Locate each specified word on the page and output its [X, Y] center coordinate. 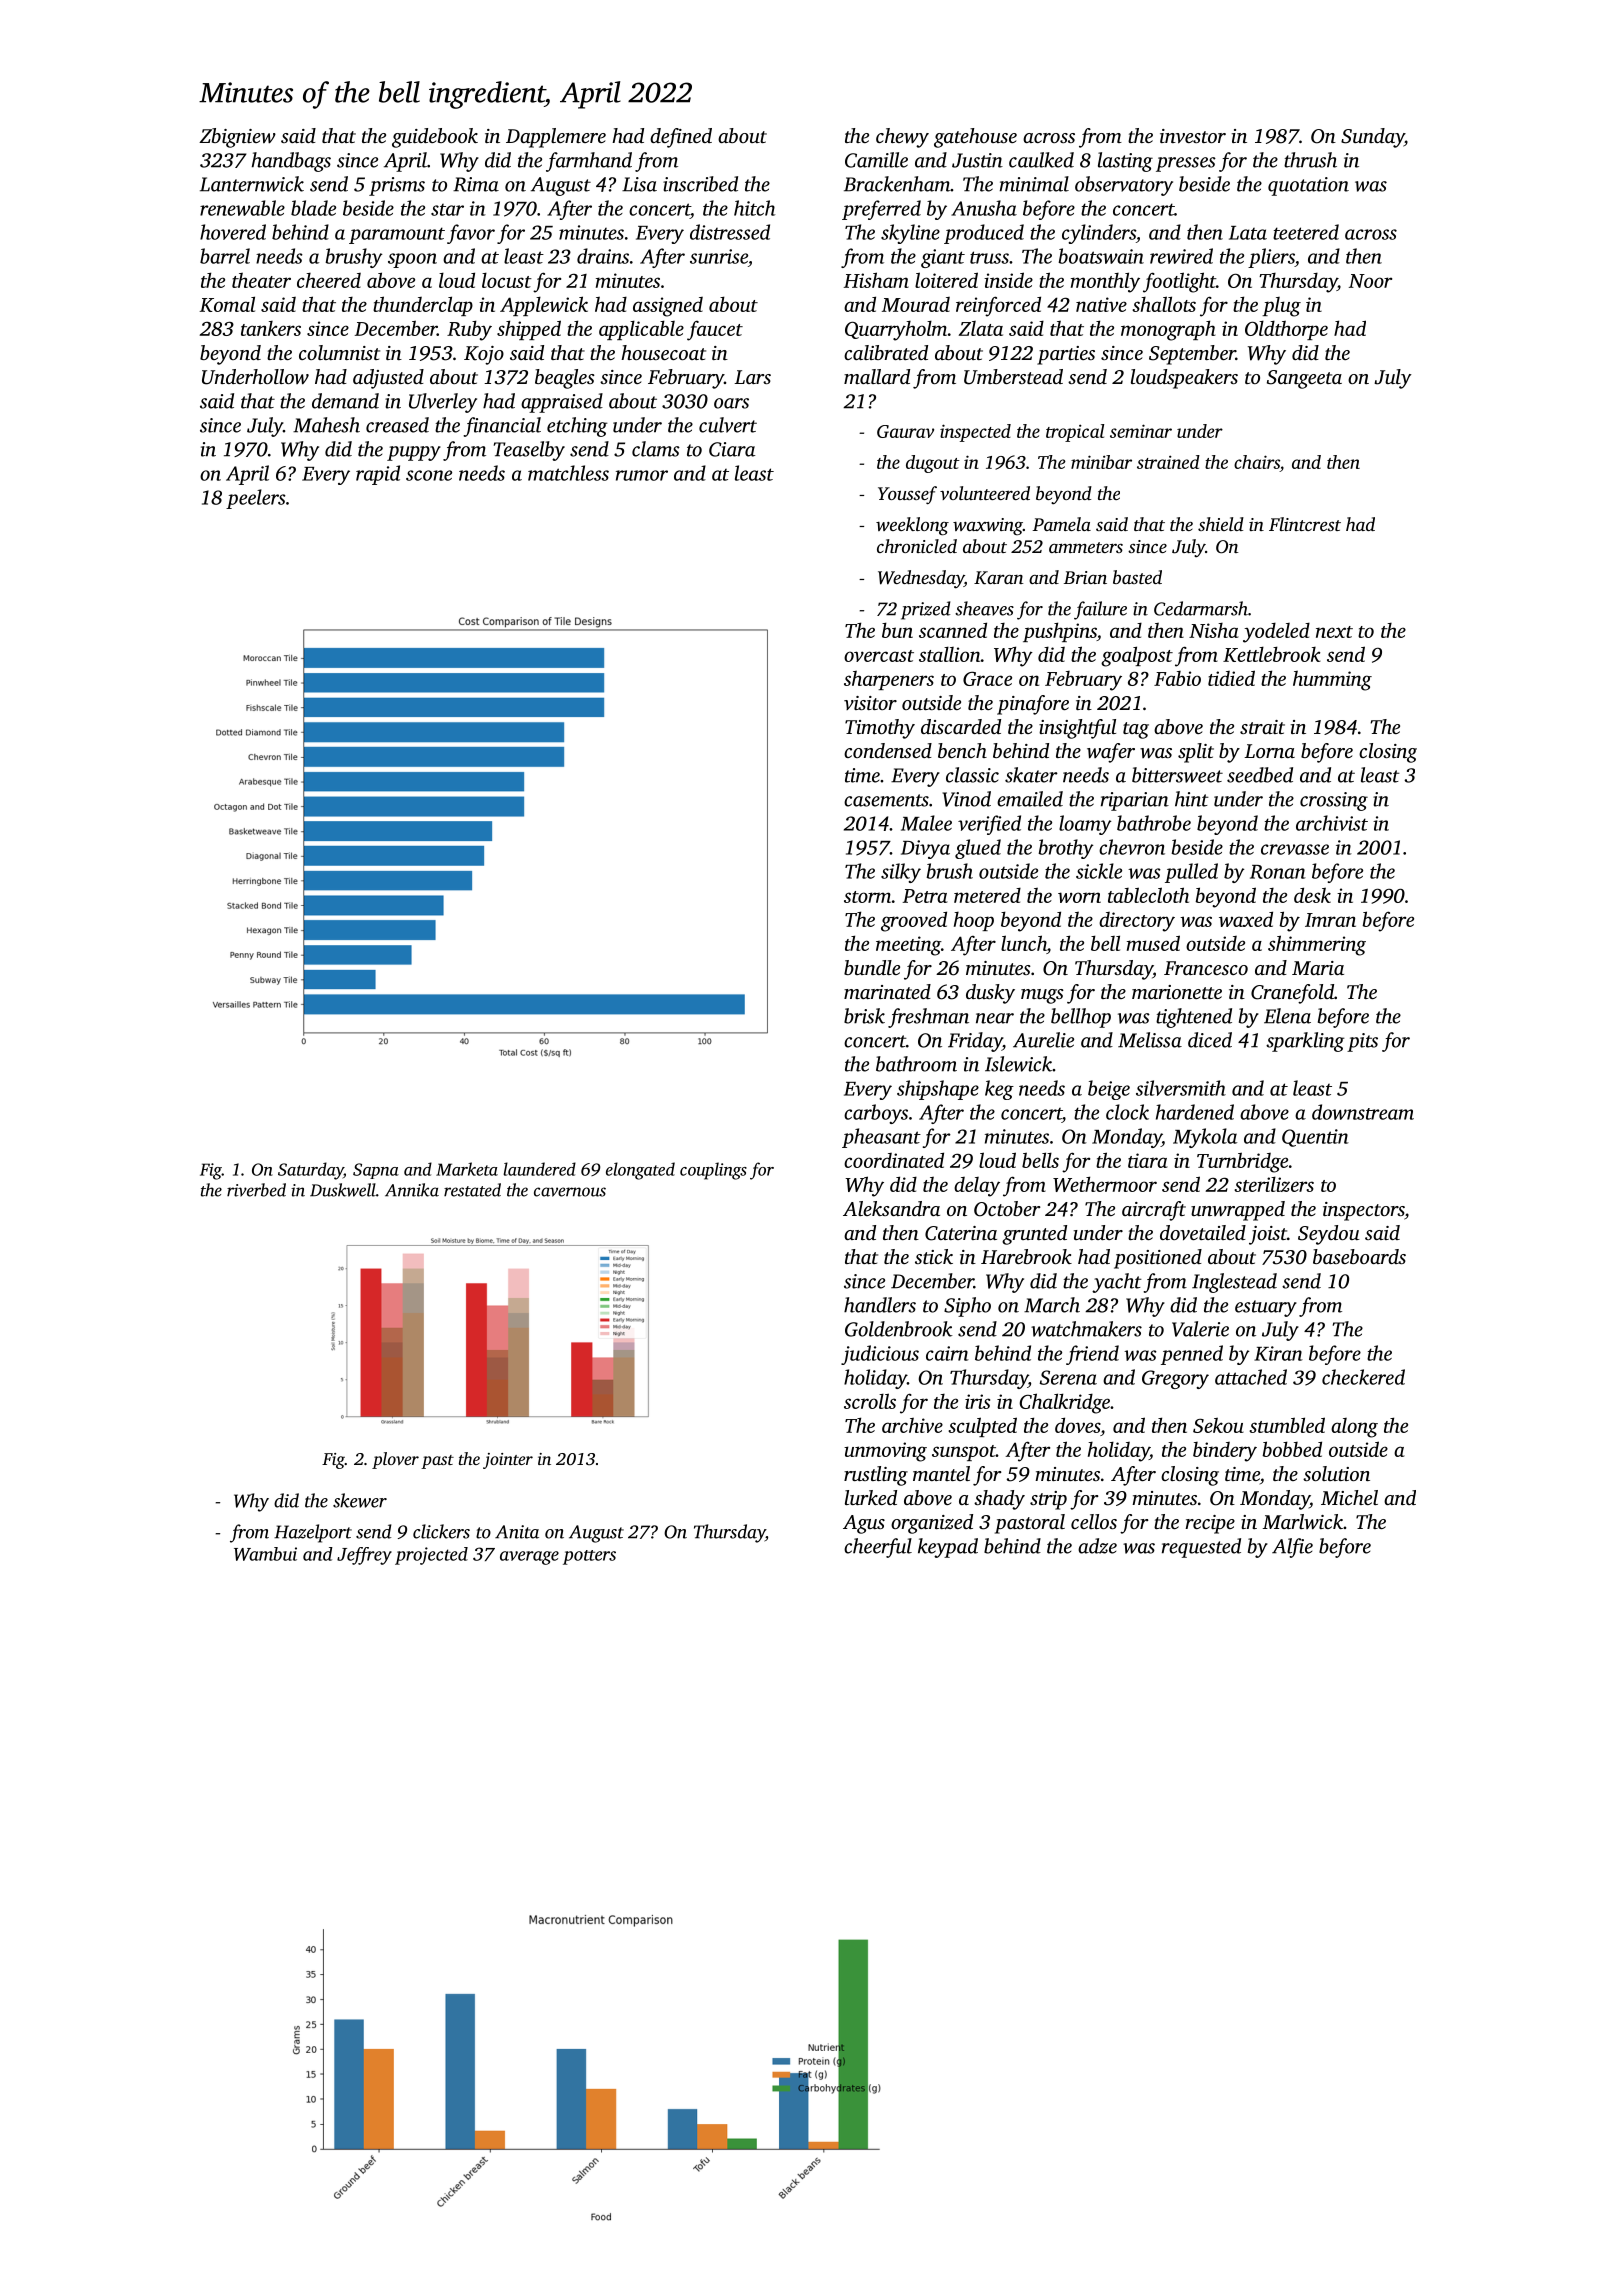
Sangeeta [1304, 379]
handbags [291, 162]
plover [395, 1460]
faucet [715, 331]
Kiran [1278, 1353]
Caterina [961, 1233]
